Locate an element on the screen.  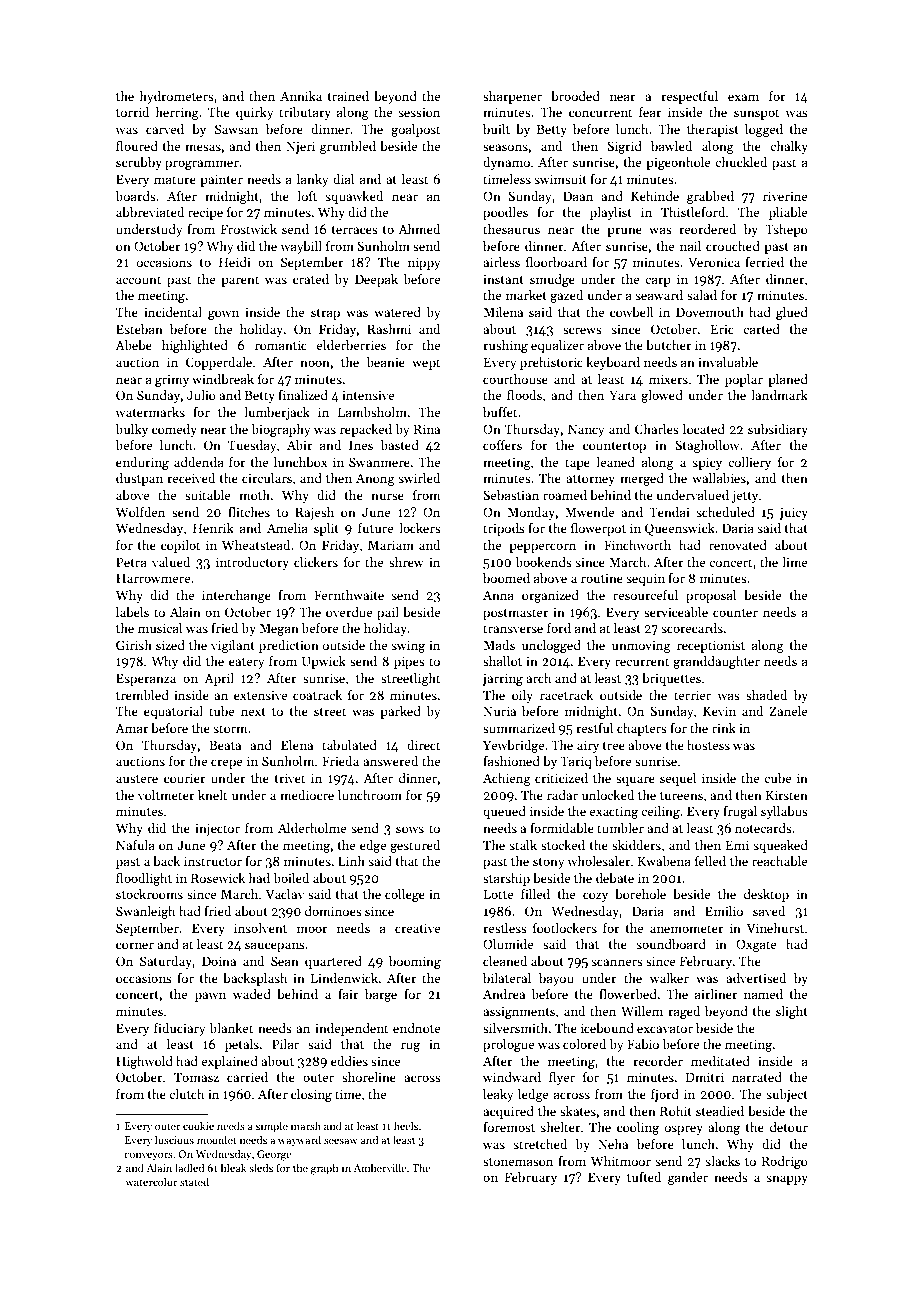
abbreviated is located at coordinates (150, 212).
